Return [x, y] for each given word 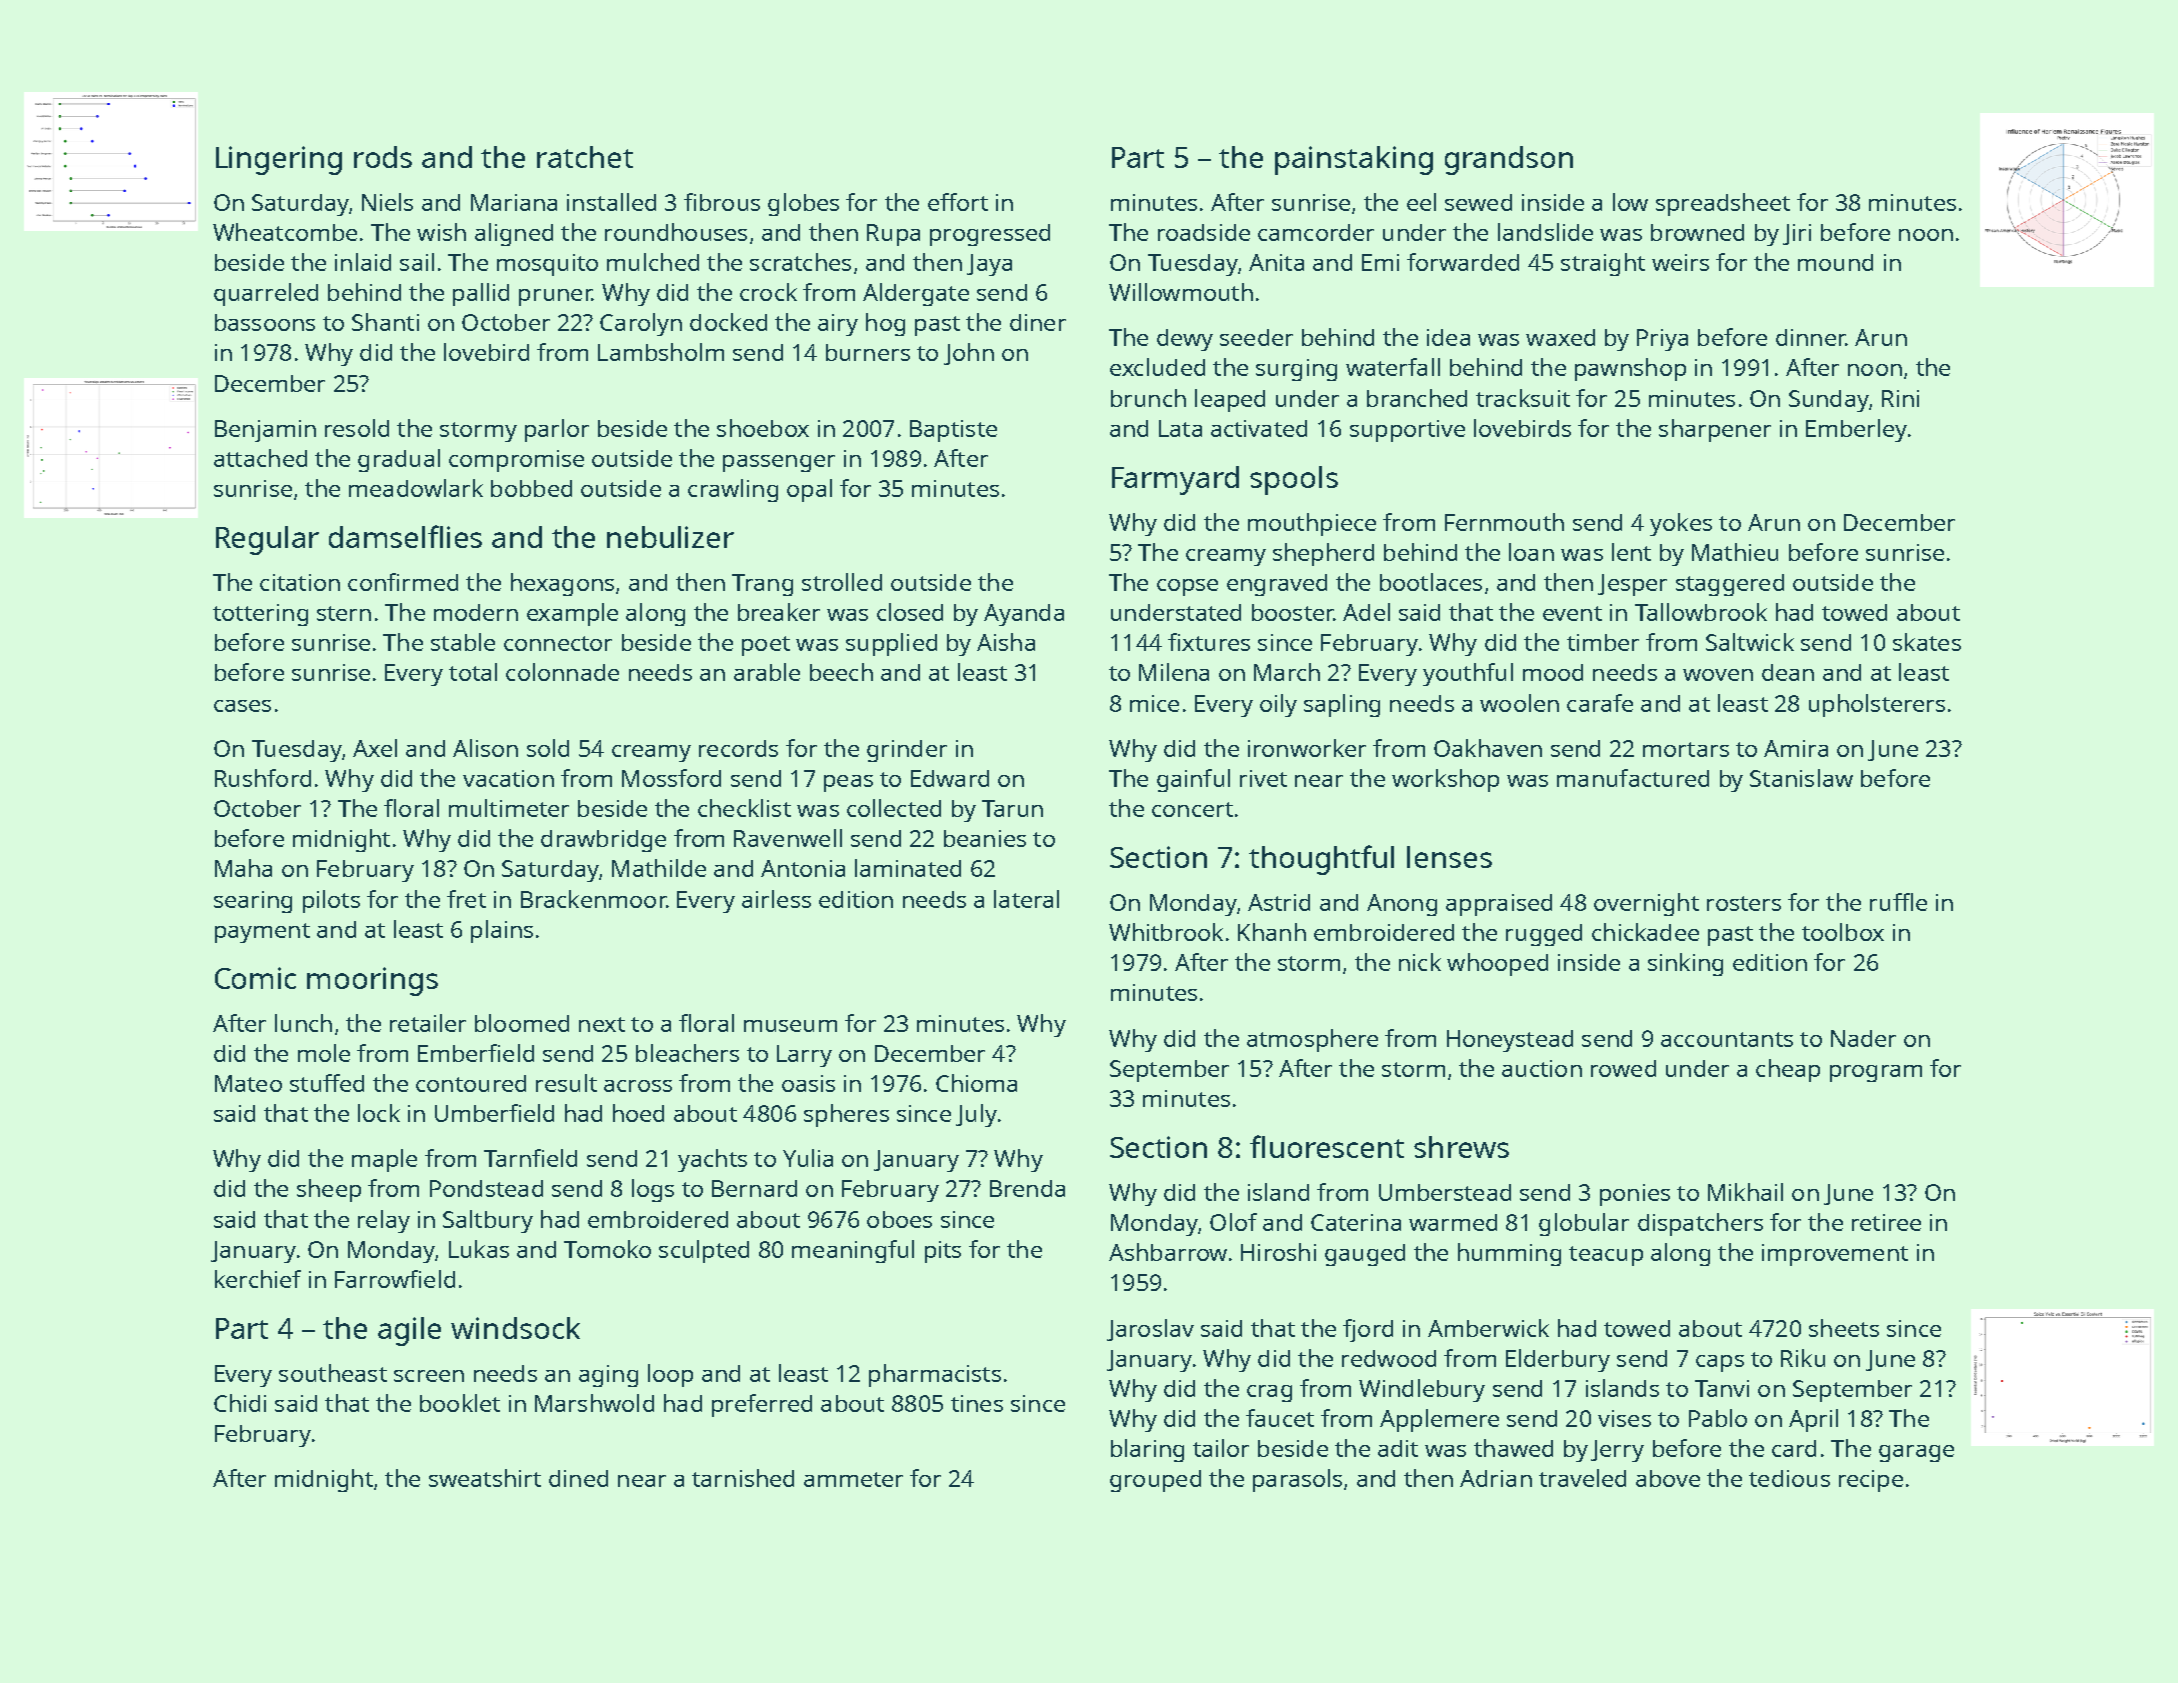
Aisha [1006, 642]
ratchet [585, 157]
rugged [1544, 935]
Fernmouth [1504, 522]
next [602, 1024]
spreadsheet [1723, 204]
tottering [260, 615]
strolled [842, 582]
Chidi [240, 1403]
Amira [1796, 748]
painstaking [1354, 160]
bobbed [531, 488]
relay [384, 1221]
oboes [899, 1219]
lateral [1026, 899]
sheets [1844, 1328]
